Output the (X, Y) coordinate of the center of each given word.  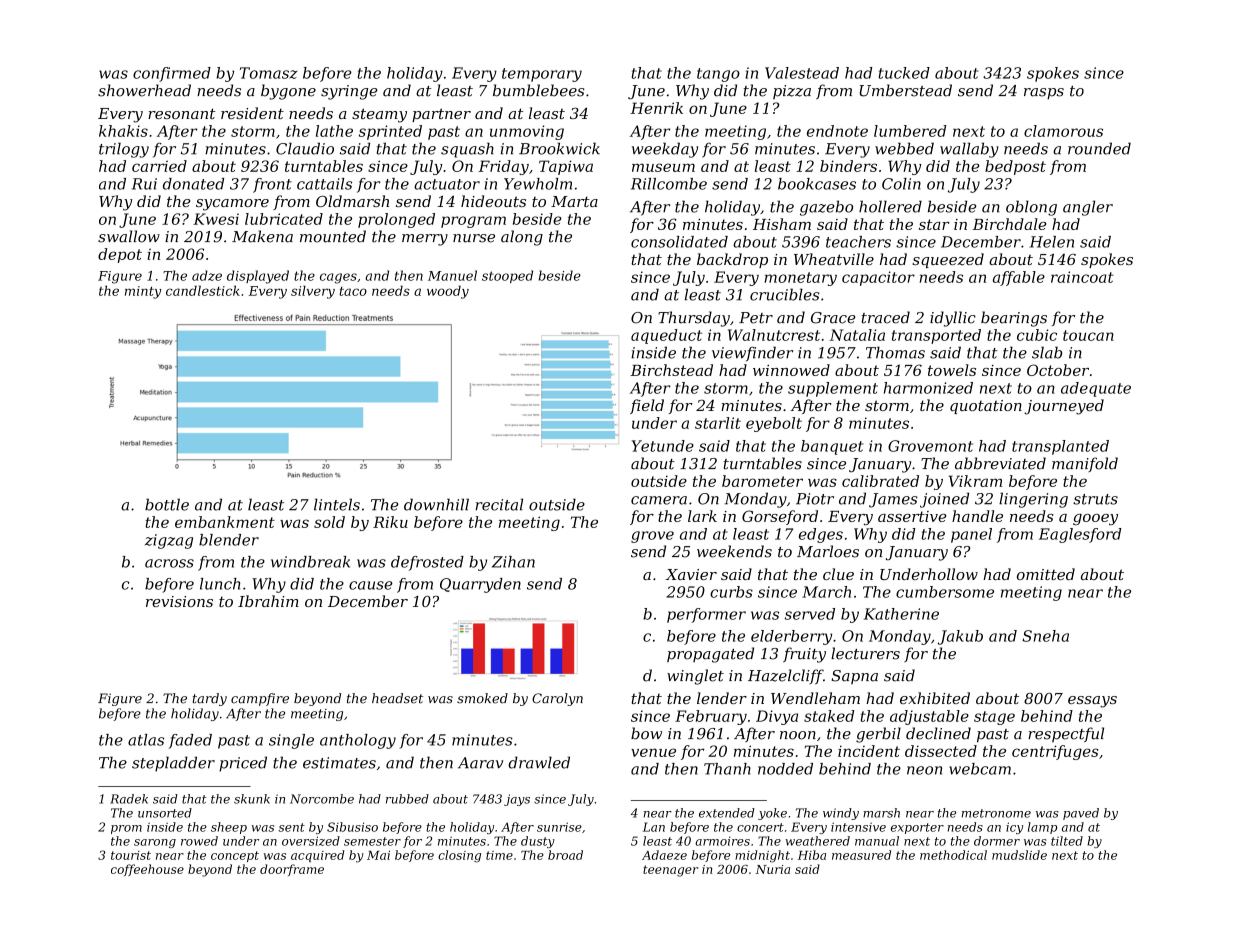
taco (353, 291)
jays (517, 800)
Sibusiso (352, 827)
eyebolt (774, 424)
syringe (349, 92)
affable (1019, 278)
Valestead (802, 73)
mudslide (1019, 855)
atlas (146, 740)
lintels (337, 504)
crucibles (785, 294)
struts (1095, 499)
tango (718, 75)
